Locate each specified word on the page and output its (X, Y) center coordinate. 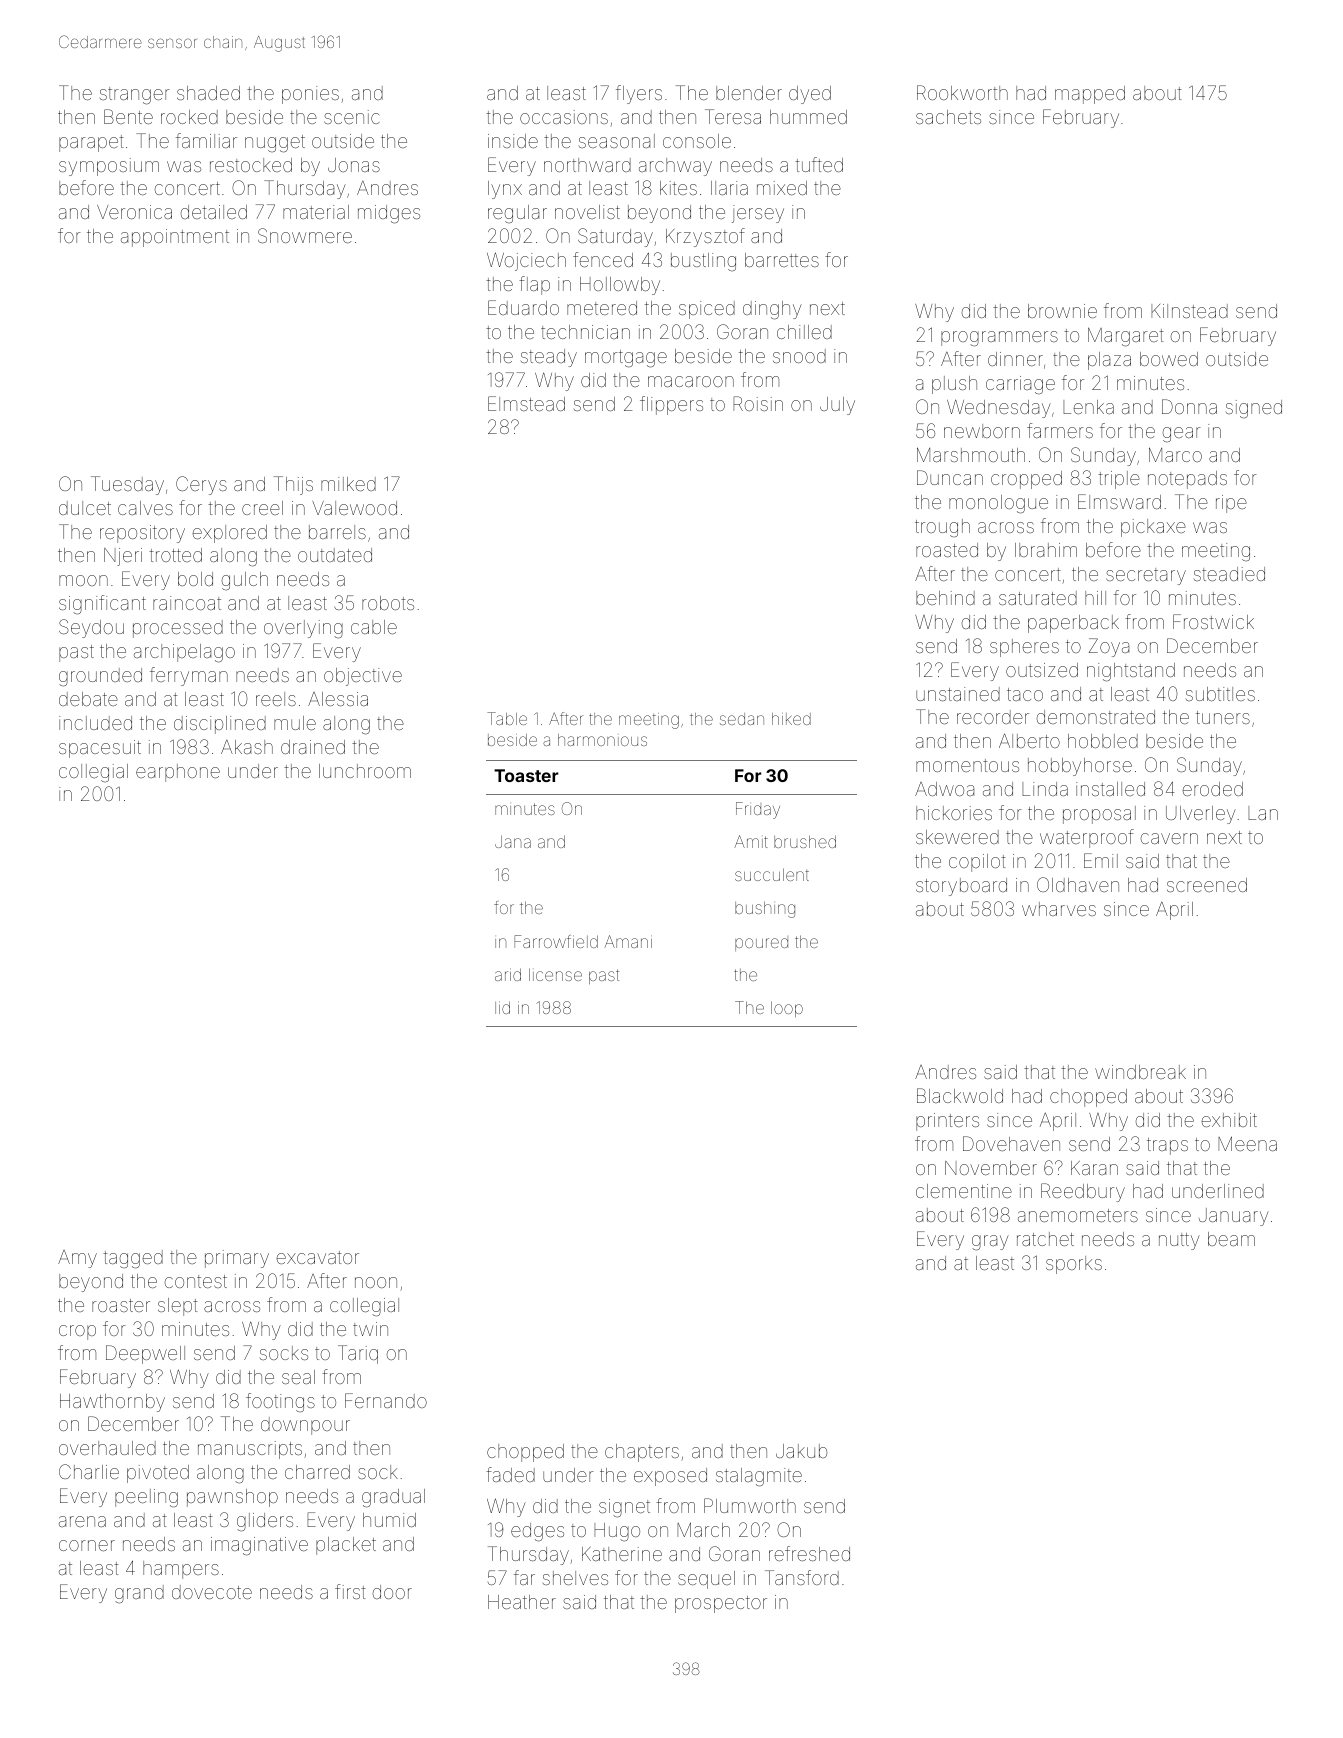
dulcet (85, 508)
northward (587, 165)
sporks (1074, 1265)
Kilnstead (1189, 311)
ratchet (1045, 1239)
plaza (1109, 361)
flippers (671, 405)
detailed (214, 212)
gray (990, 1243)
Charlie (89, 1471)
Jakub (801, 1451)
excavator (318, 1257)
